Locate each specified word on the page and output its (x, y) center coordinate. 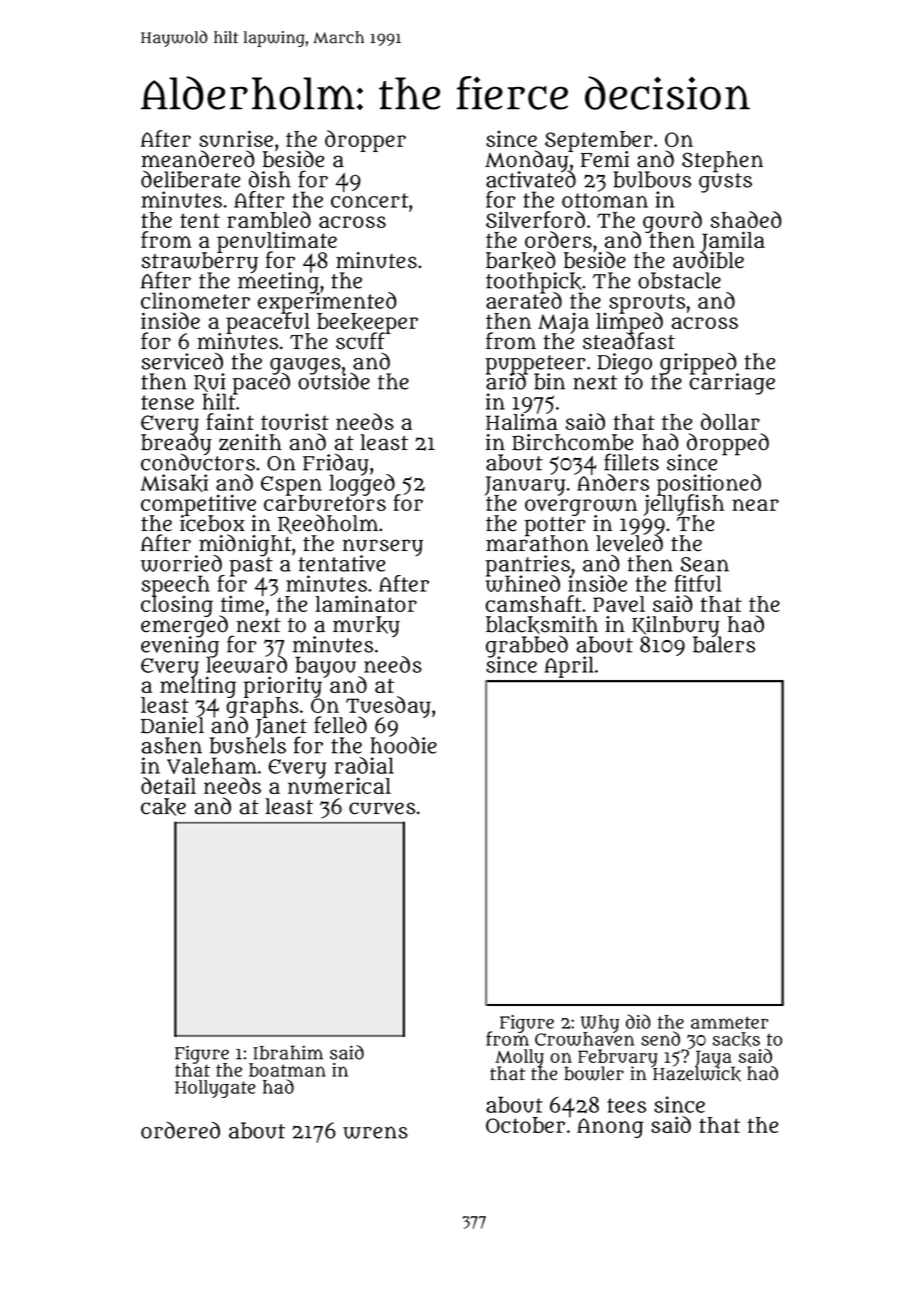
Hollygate (215, 1089)
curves (382, 808)
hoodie (403, 745)
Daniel (172, 725)
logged (362, 485)
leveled (629, 543)
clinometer (195, 300)
